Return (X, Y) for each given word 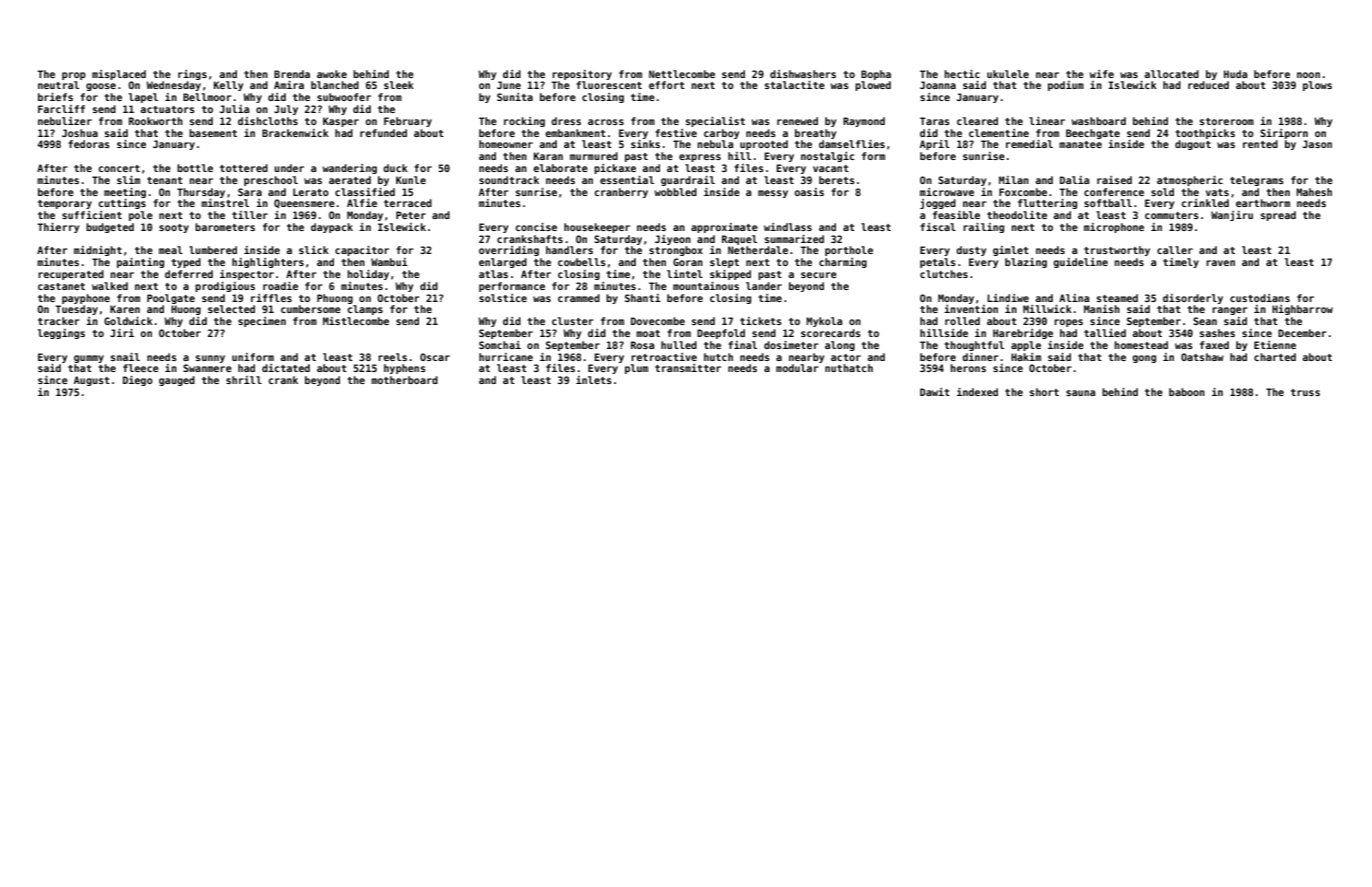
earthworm (1263, 203)
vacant (831, 168)
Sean (1205, 321)
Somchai (500, 345)
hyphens (405, 369)
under (289, 168)
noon (1308, 75)
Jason (1317, 144)
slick (314, 250)
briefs (55, 97)
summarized (794, 239)
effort (667, 85)
